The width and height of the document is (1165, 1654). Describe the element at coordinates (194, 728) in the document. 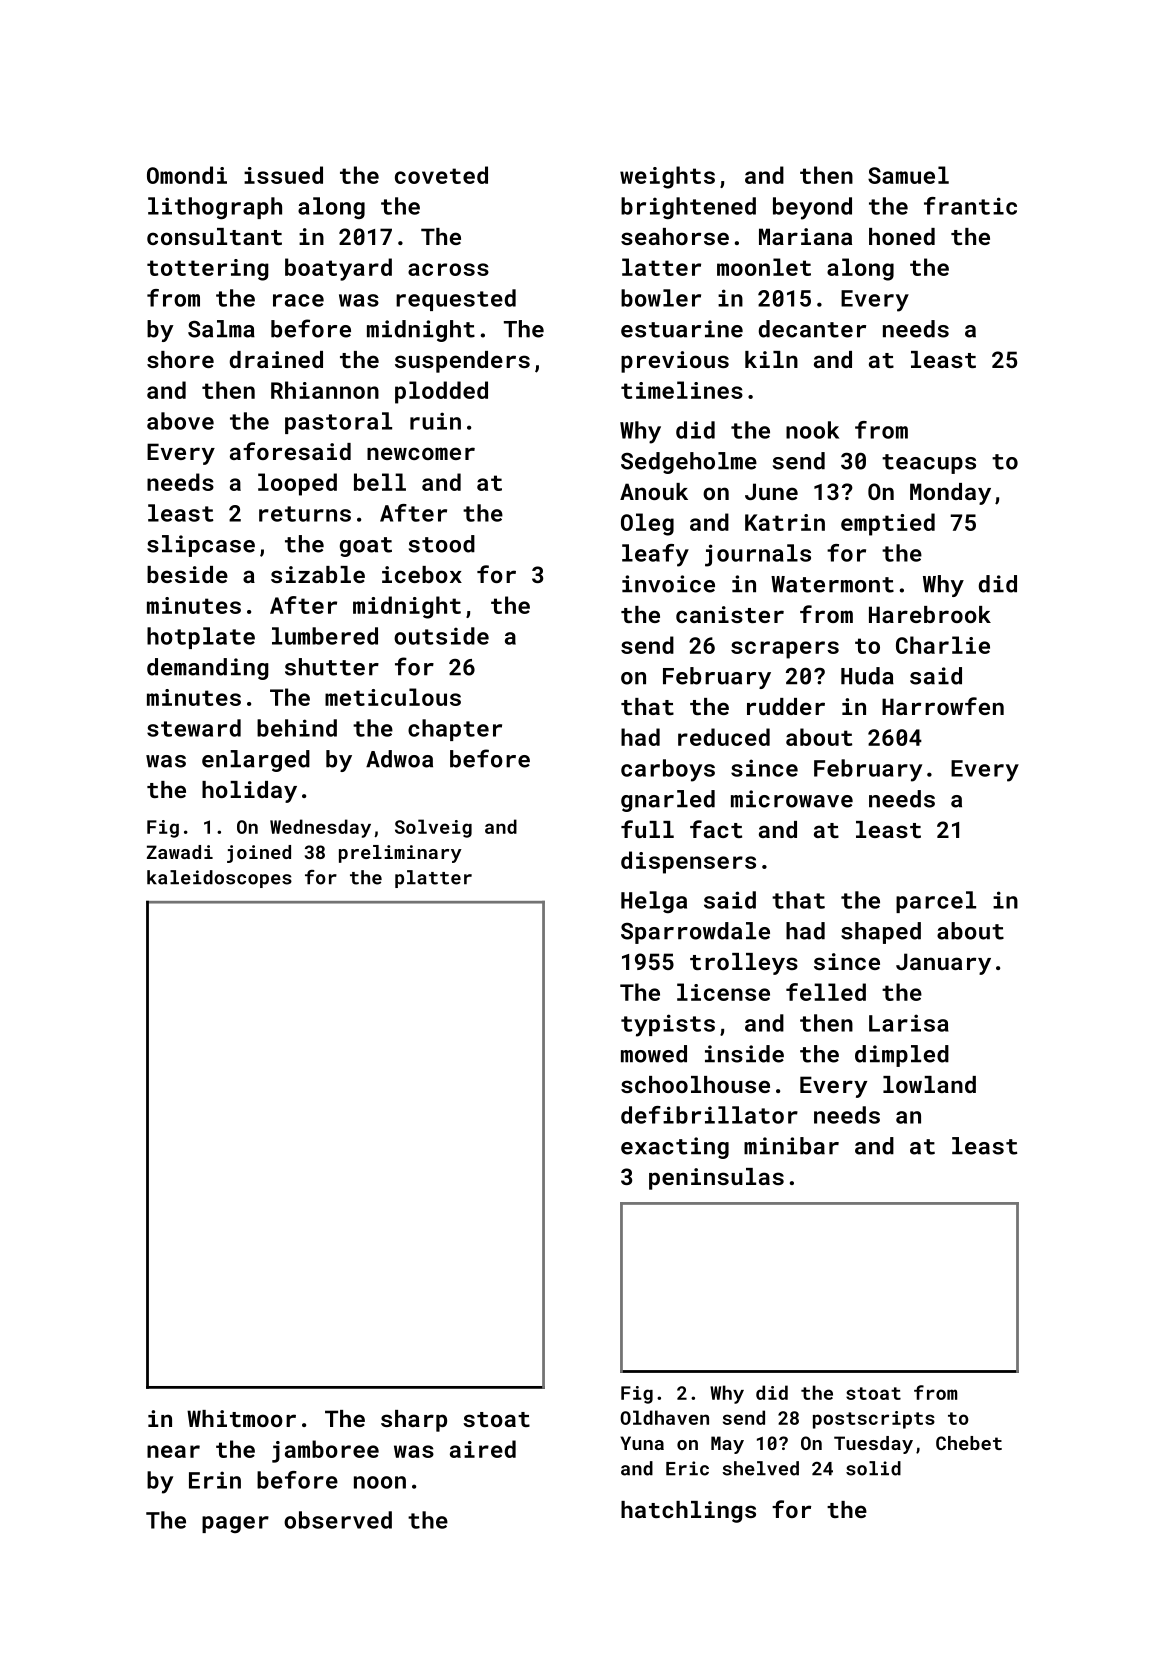

I see `steward` at that location.
